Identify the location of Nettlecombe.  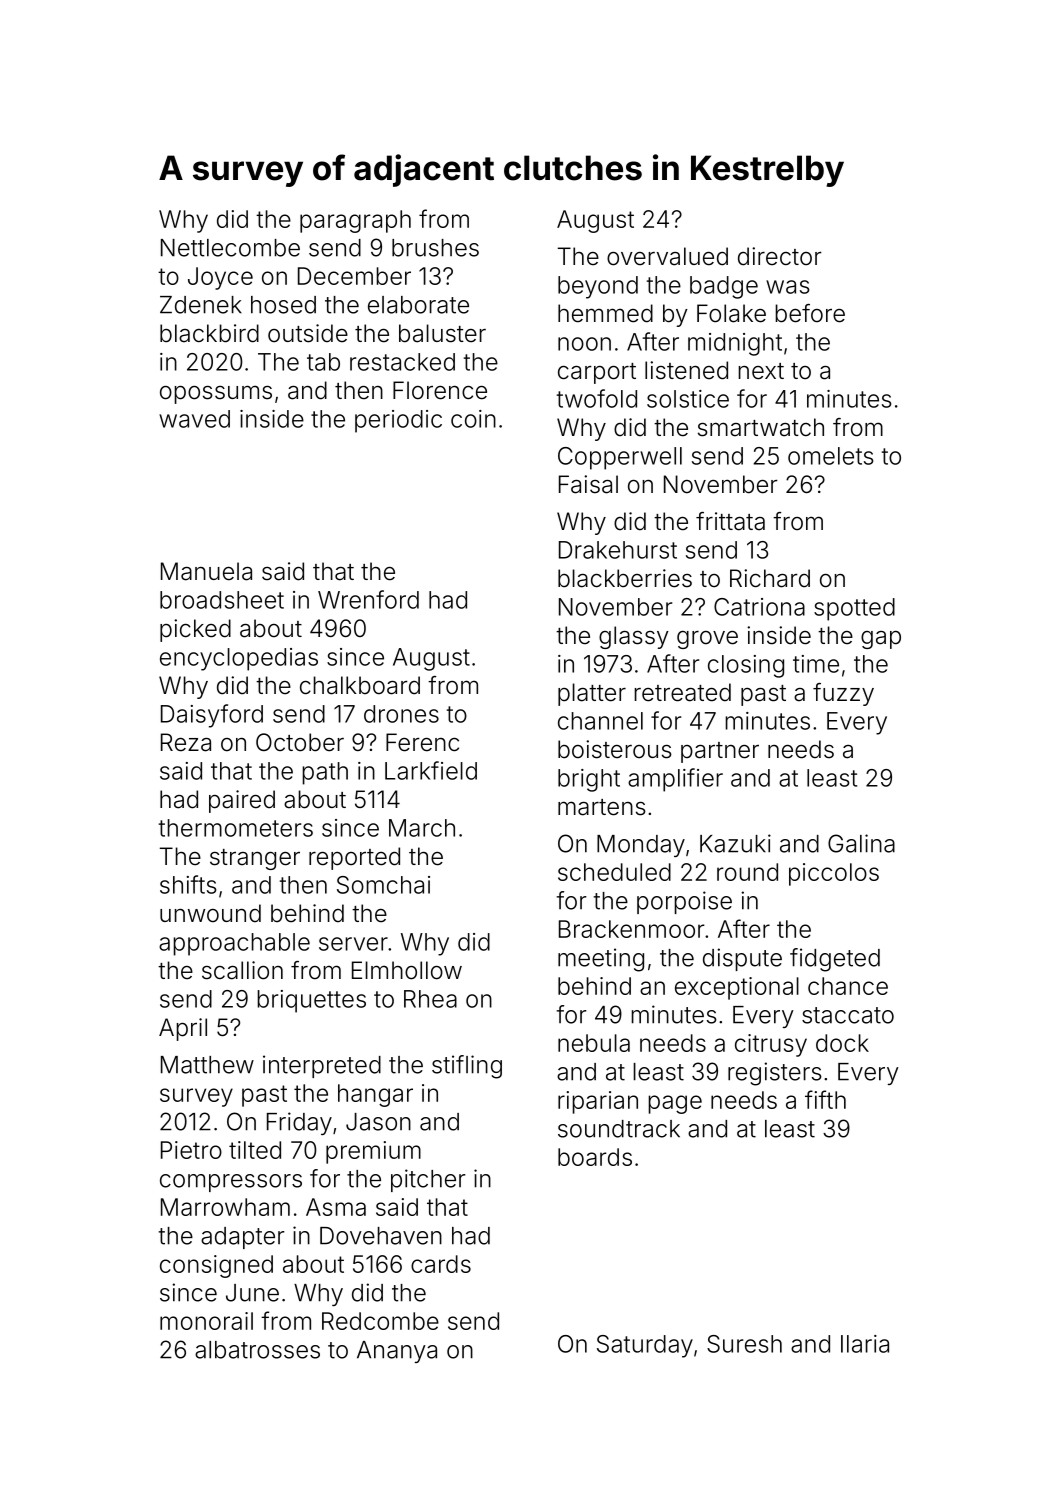
(230, 248).
